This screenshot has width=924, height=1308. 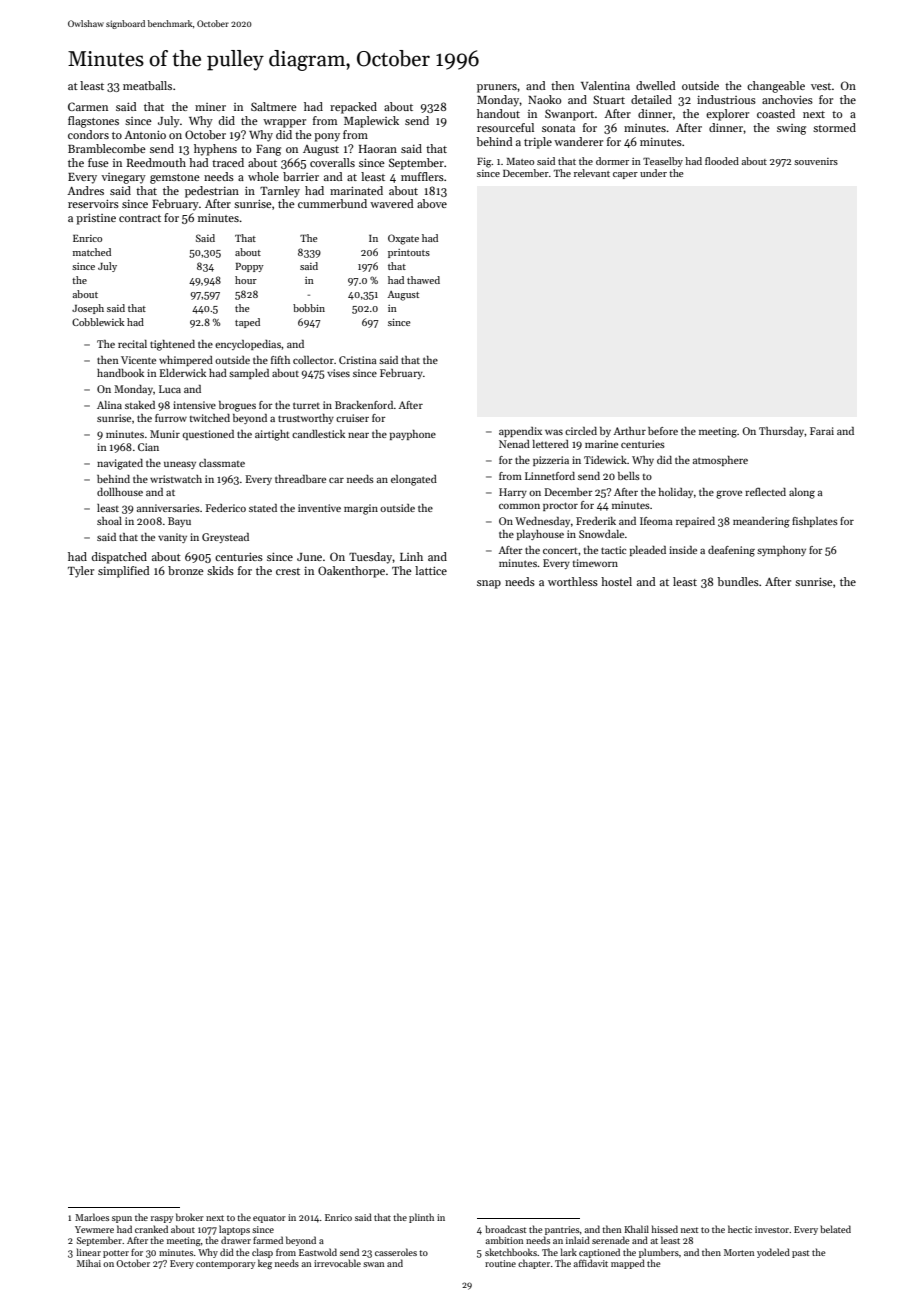 I want to click on contract, so click(x=140, y=218).
